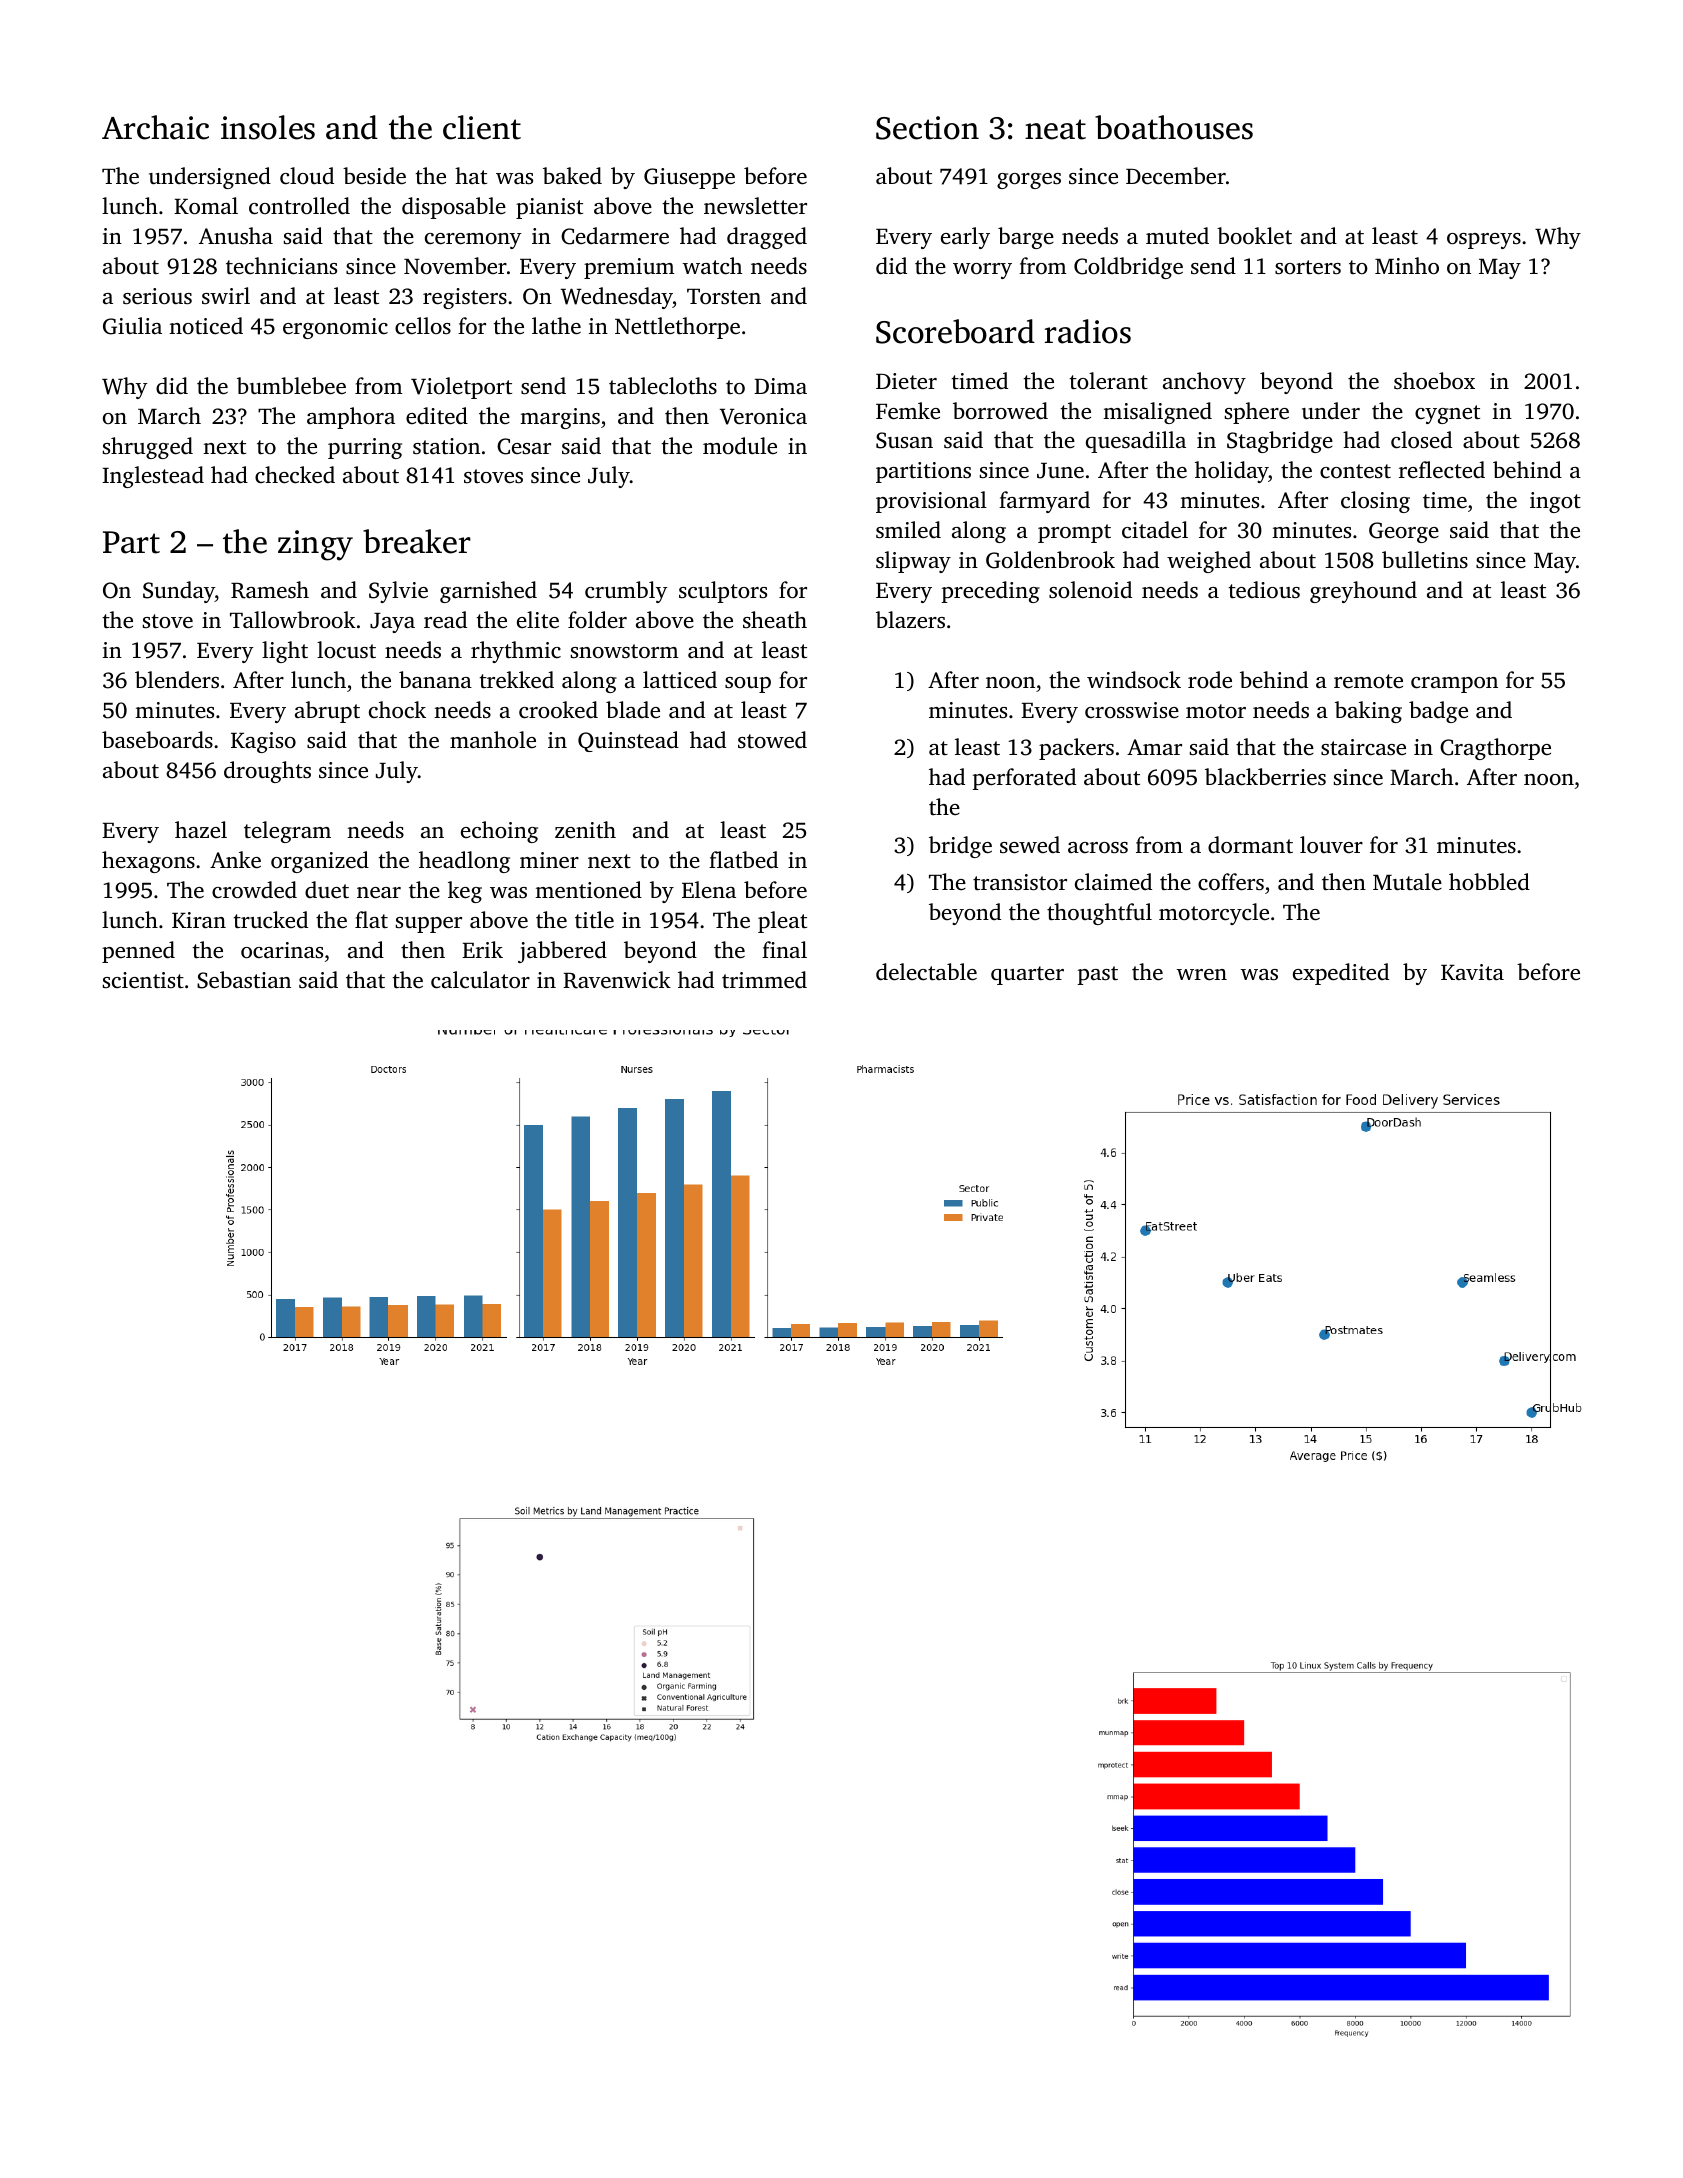  Describe the element at coordinates (285, 652) in the screenshot. I see `light` at that location.
